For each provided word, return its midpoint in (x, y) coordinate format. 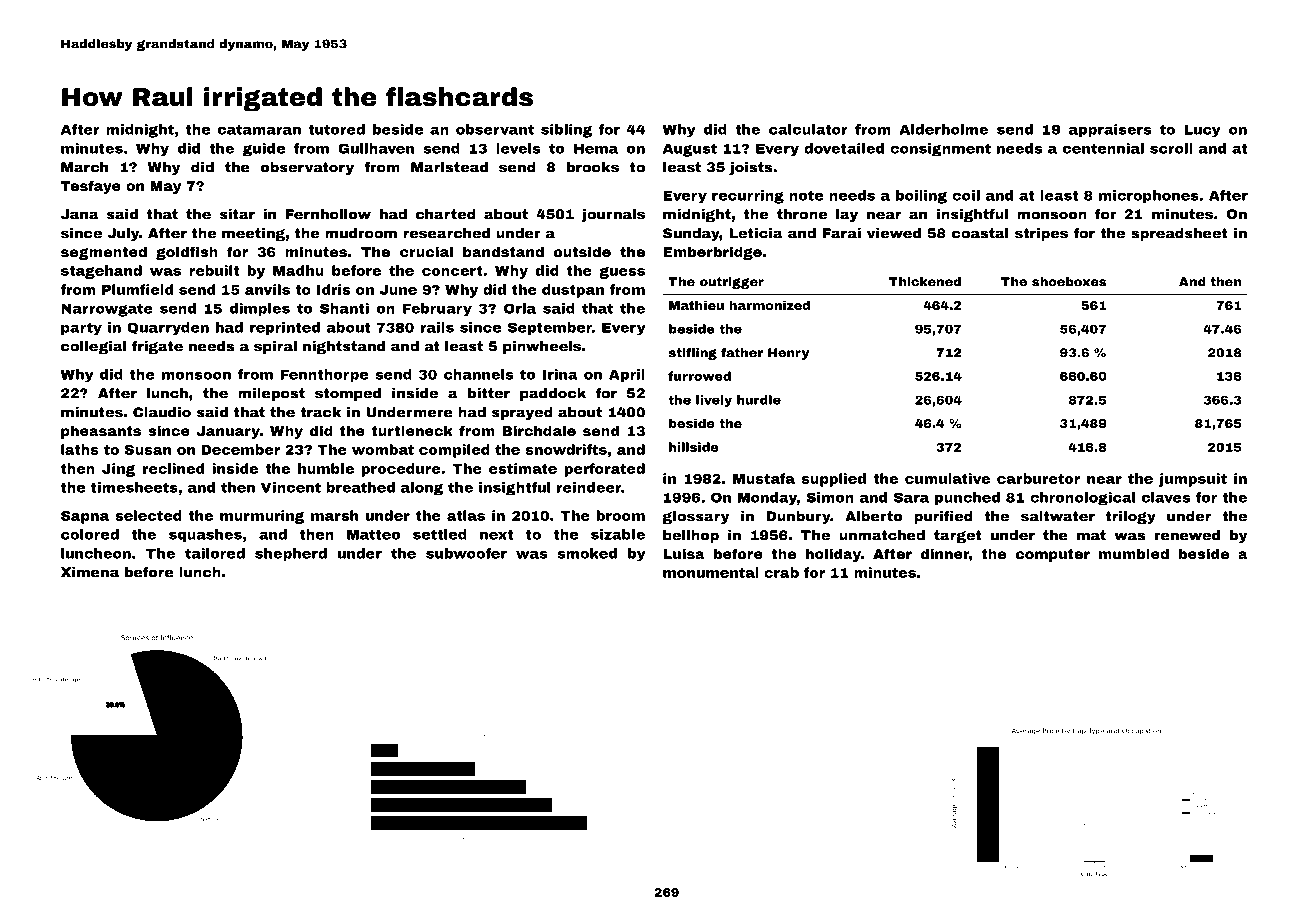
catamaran (259, 129)
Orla (520, 308)
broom (621, 515)
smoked (587, 553)
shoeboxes (1069, 282)
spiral (275, 347)
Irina (560, 374)
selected (148, 515)
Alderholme (943, 129)
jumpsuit (1193, 480)
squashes (205, 536)
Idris (333, 289)
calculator (808, 129)
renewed (1187, 535)
